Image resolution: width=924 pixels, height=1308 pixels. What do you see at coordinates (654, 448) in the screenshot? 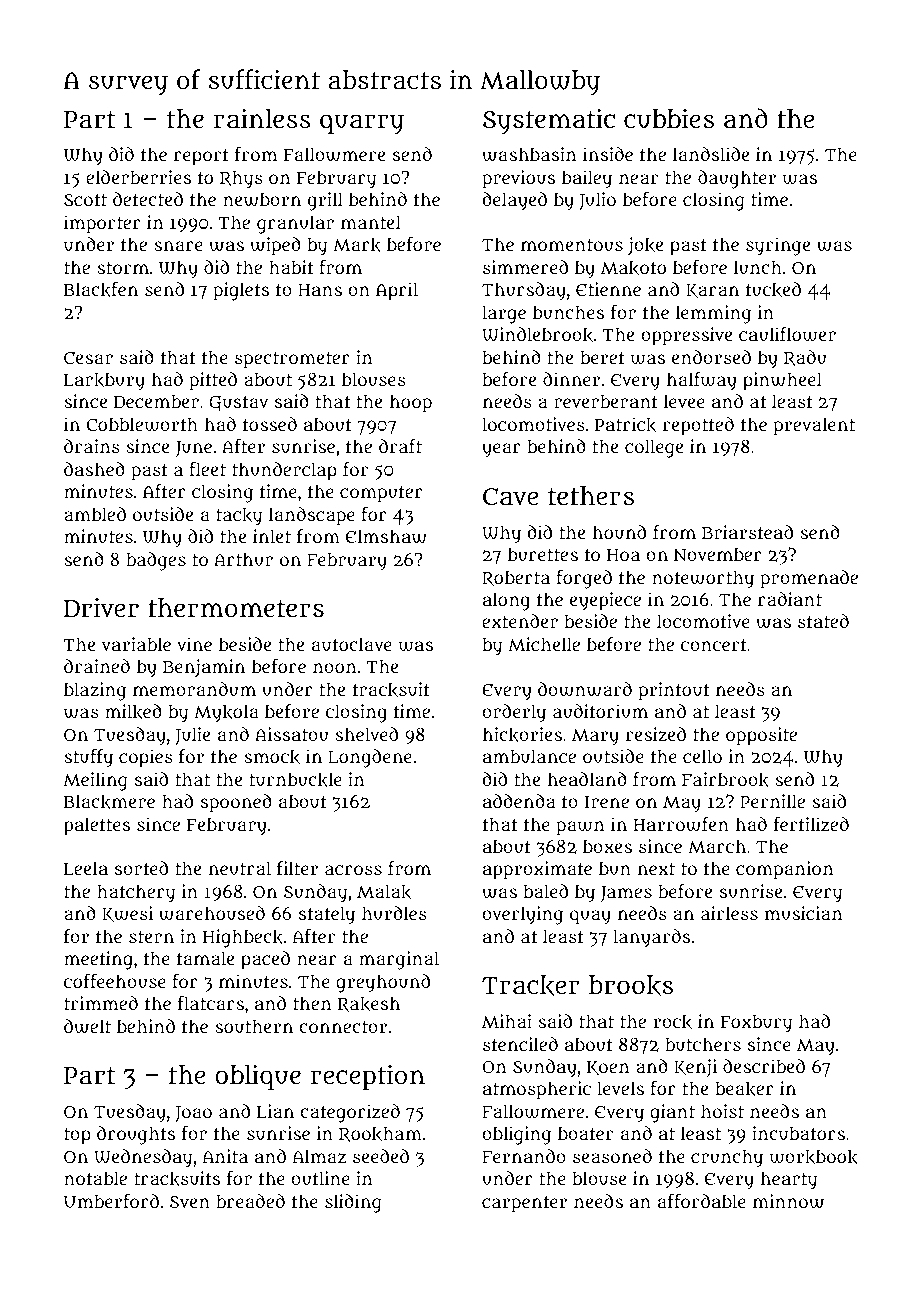
I see `college` at bounding box center [654, 448].
